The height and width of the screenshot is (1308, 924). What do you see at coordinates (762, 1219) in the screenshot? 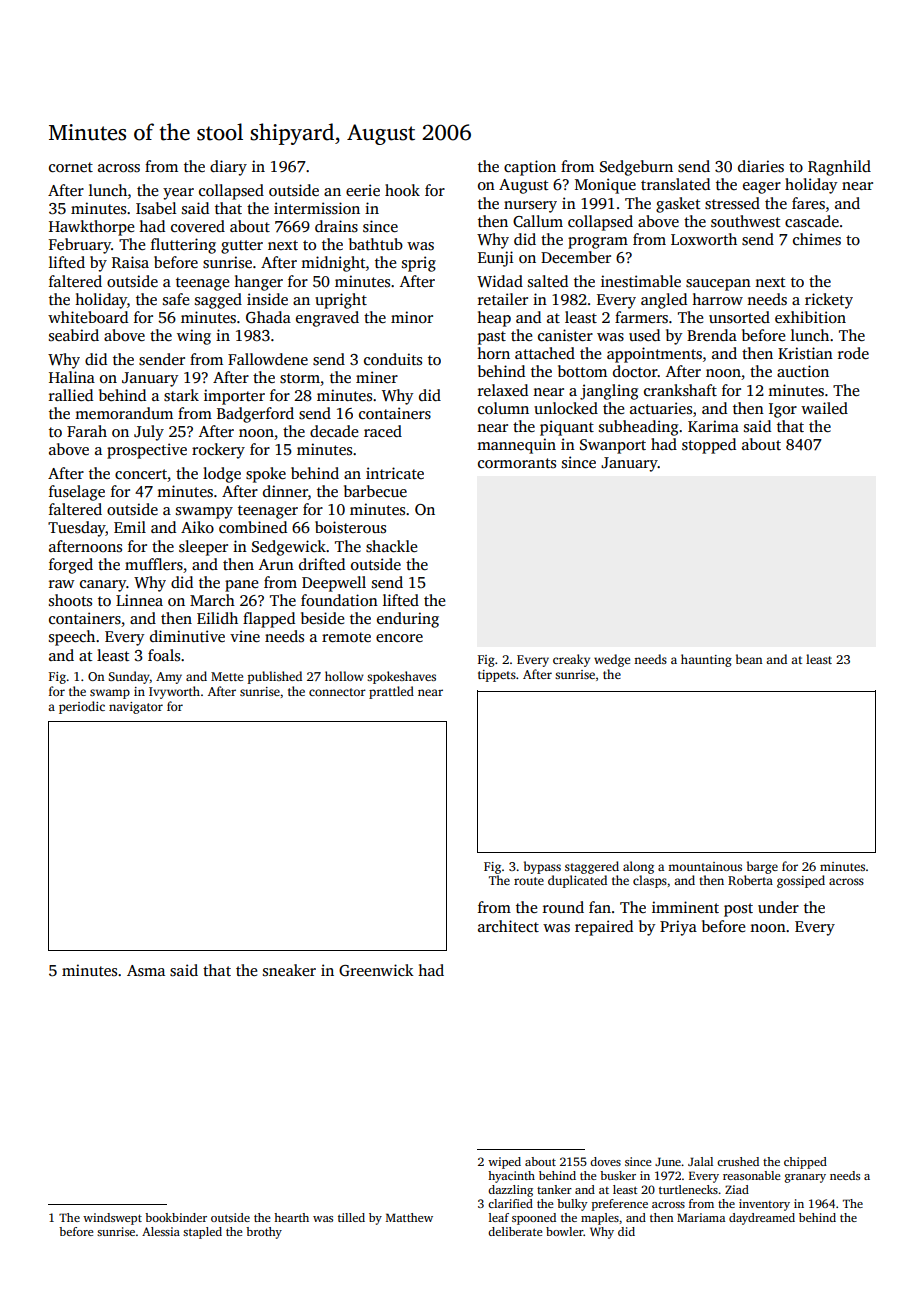
I see `daydreamed` at bounding box center [762, 1219].
